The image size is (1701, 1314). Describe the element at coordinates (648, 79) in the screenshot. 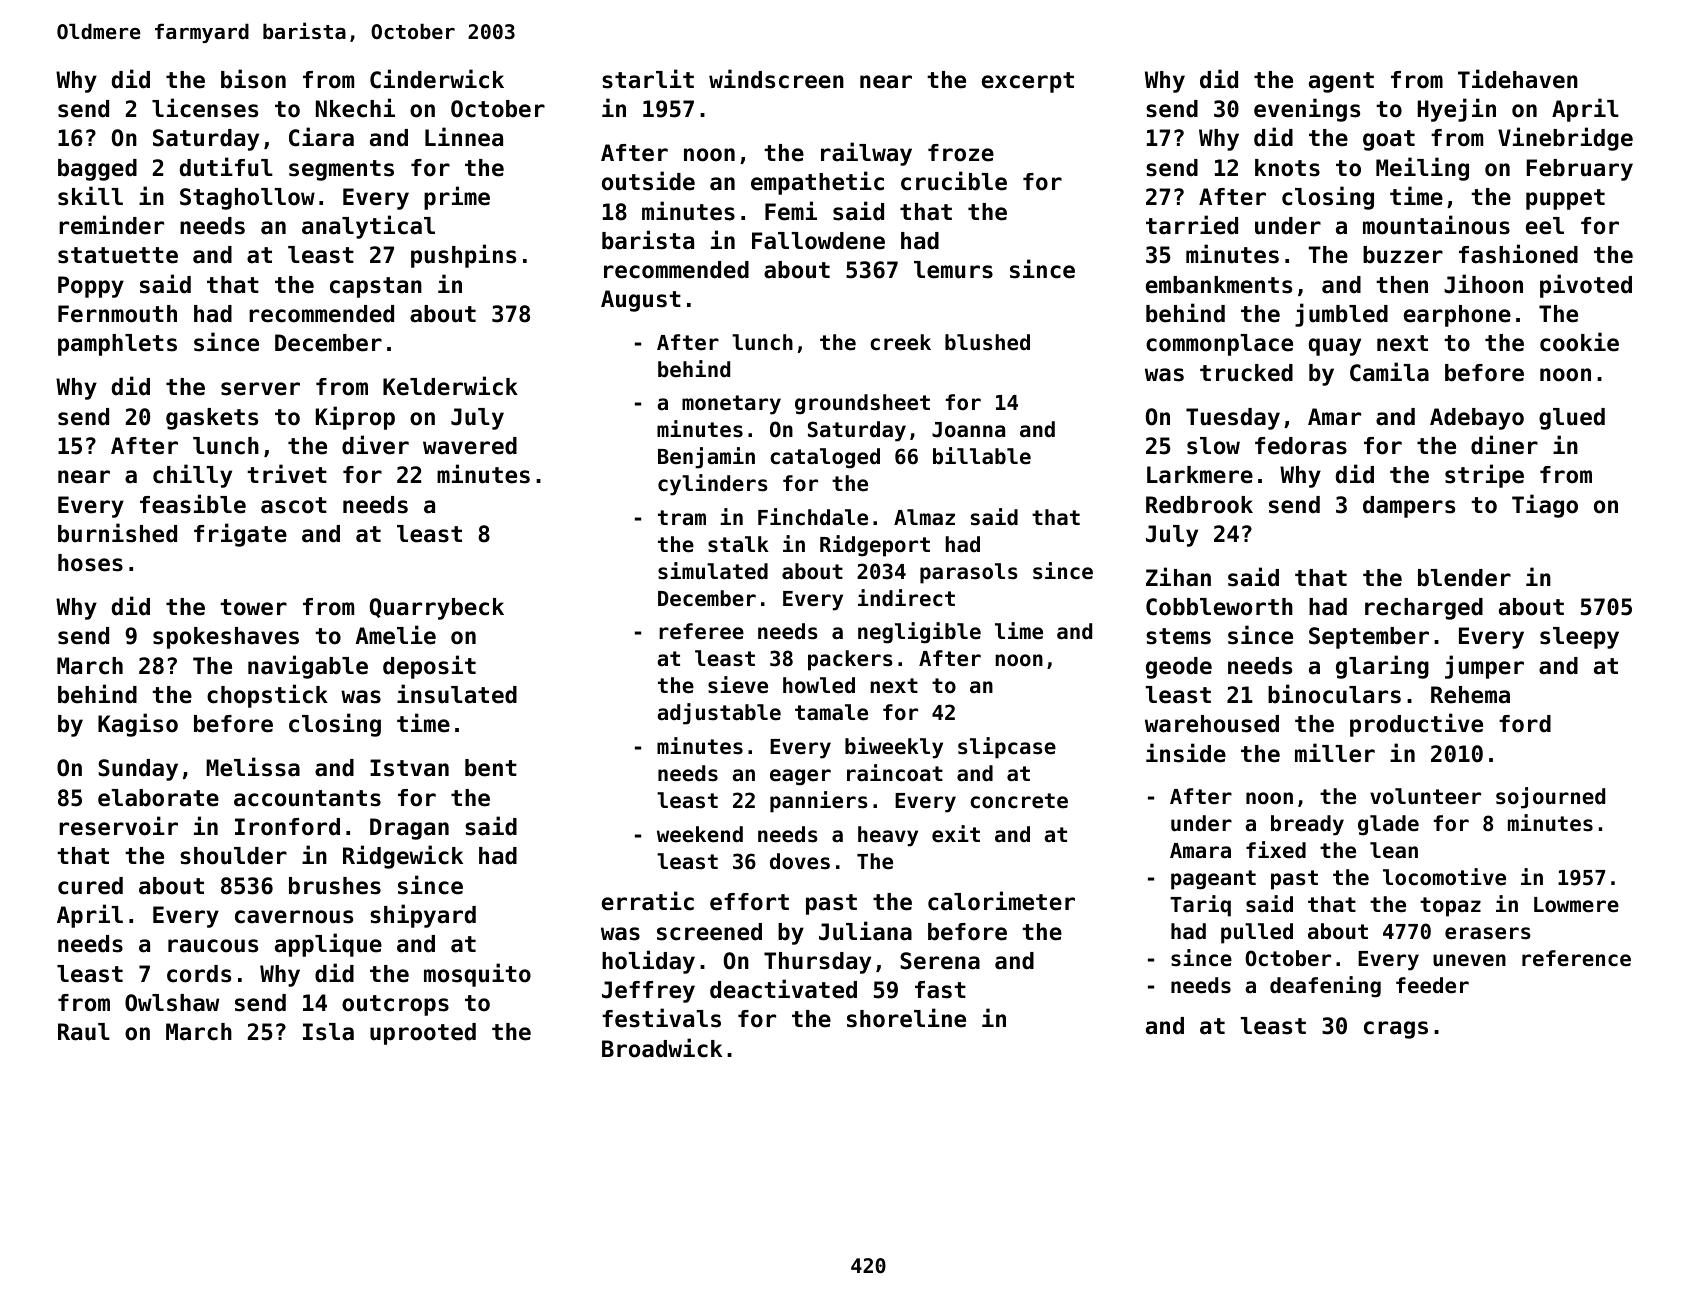

I see `starlit` at that location.
